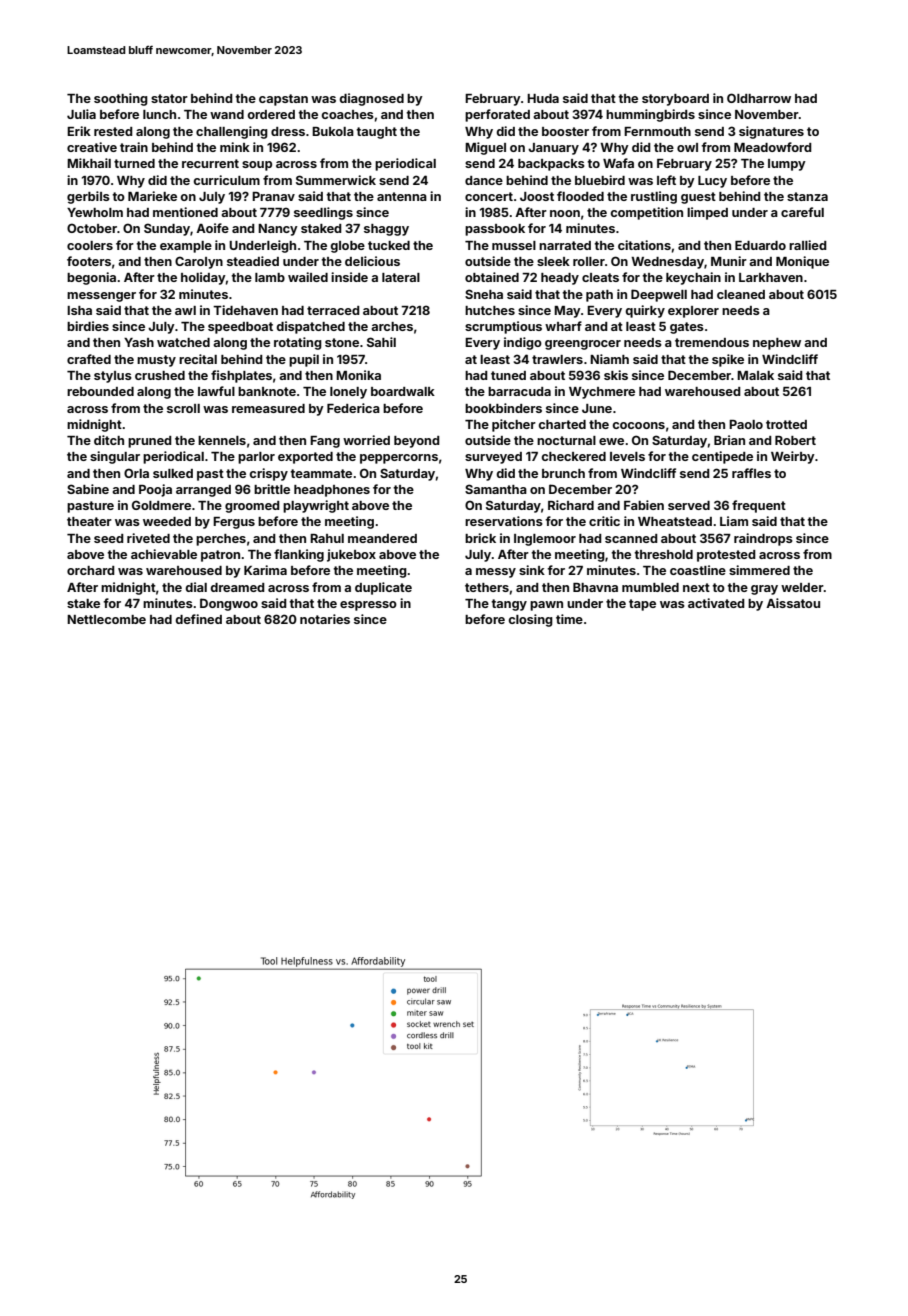 This screenshot has width=908, height=1316. What do you see at coordinates (698, 198) in the screenshot?
I see `guest` at bounding box center [698, 198].
